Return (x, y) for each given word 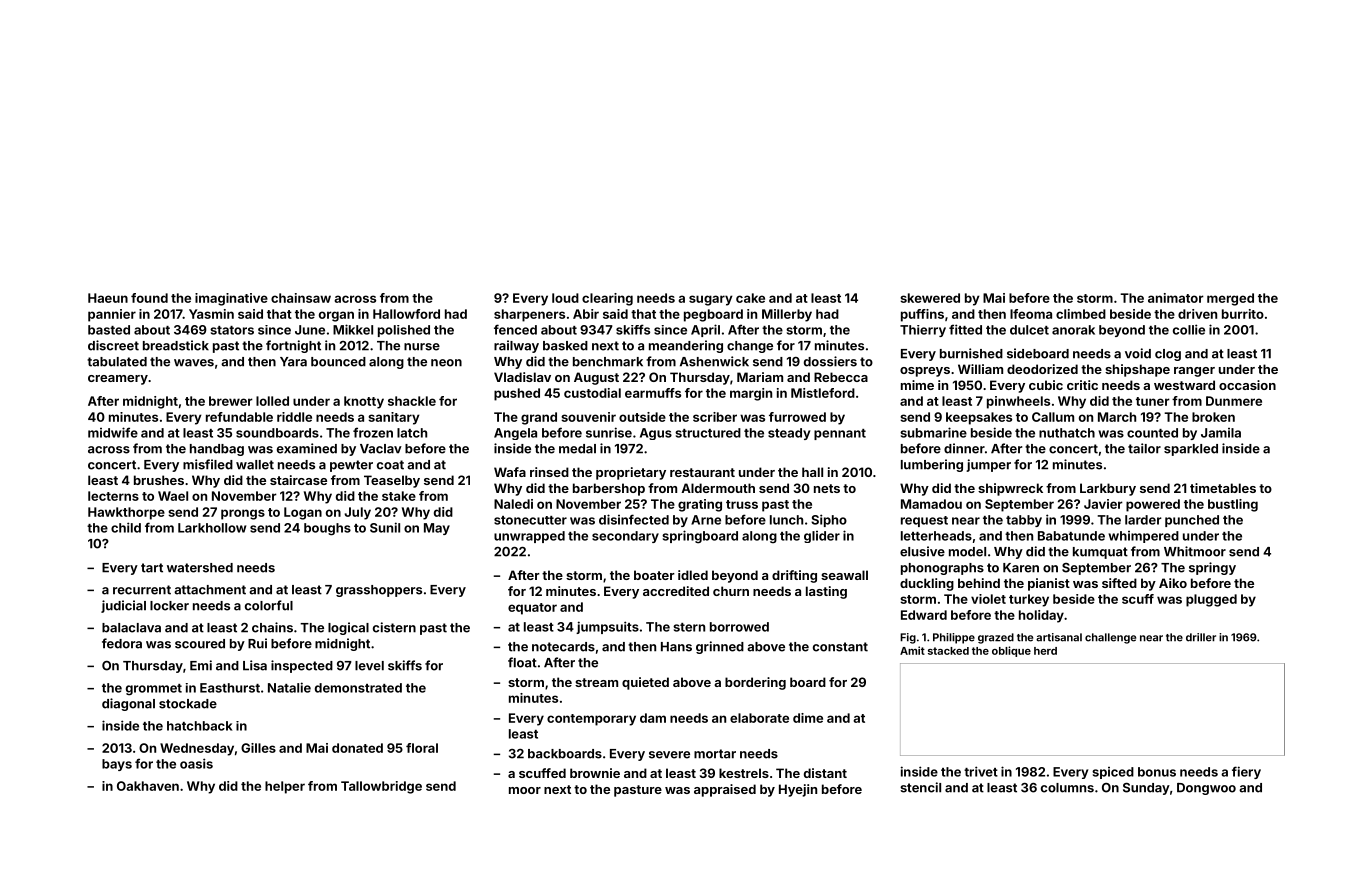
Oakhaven (148, 786)
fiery (1246, 772)
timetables (1223, 488)
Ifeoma (1031, 314)
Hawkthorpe (126, 513)
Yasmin (211, 314)
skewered (930, 298)
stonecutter (530, 520)
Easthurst (230, 688)
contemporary (591, 720)
